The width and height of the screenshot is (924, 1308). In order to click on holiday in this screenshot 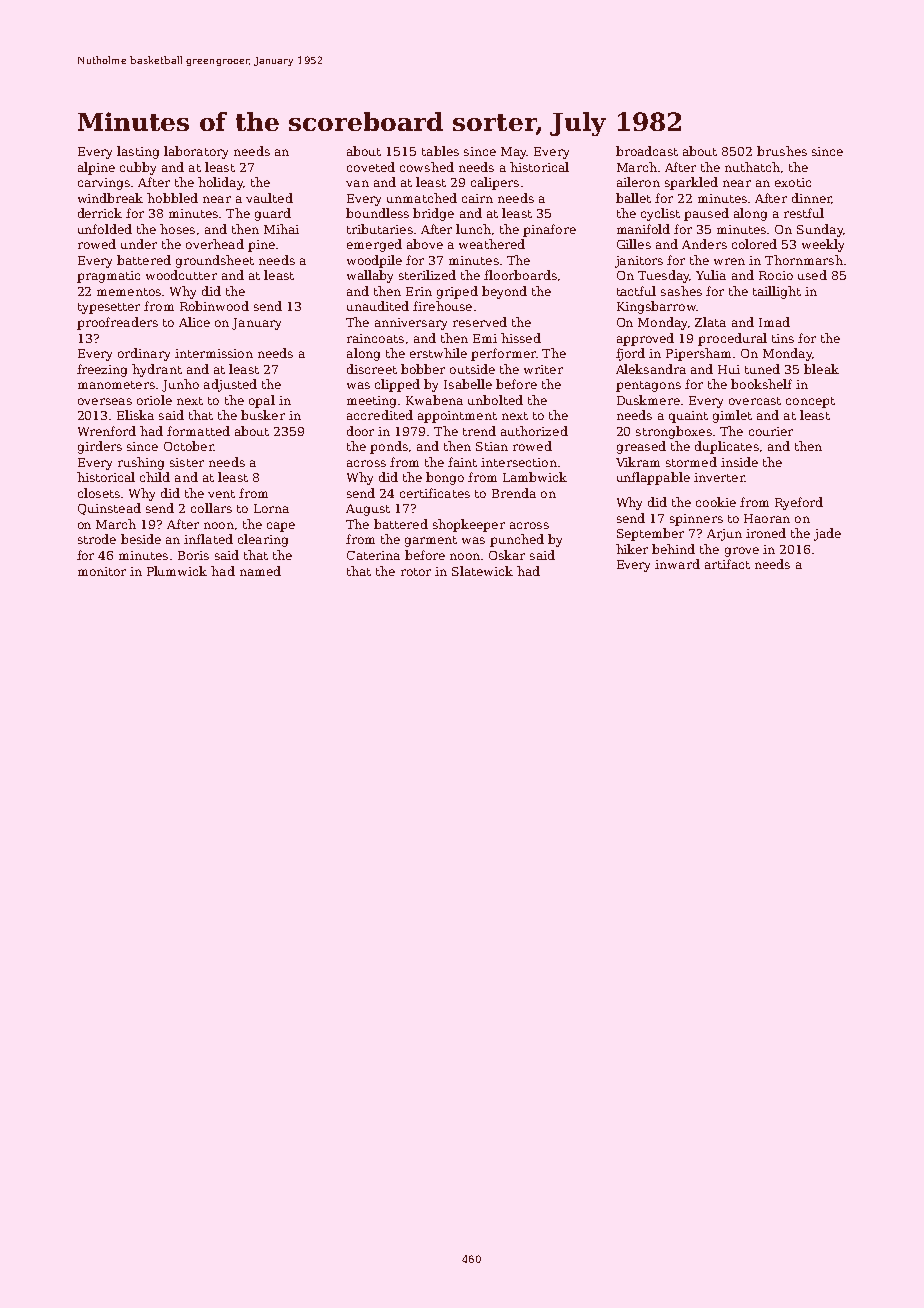, I will do `click(220, 183)`.
